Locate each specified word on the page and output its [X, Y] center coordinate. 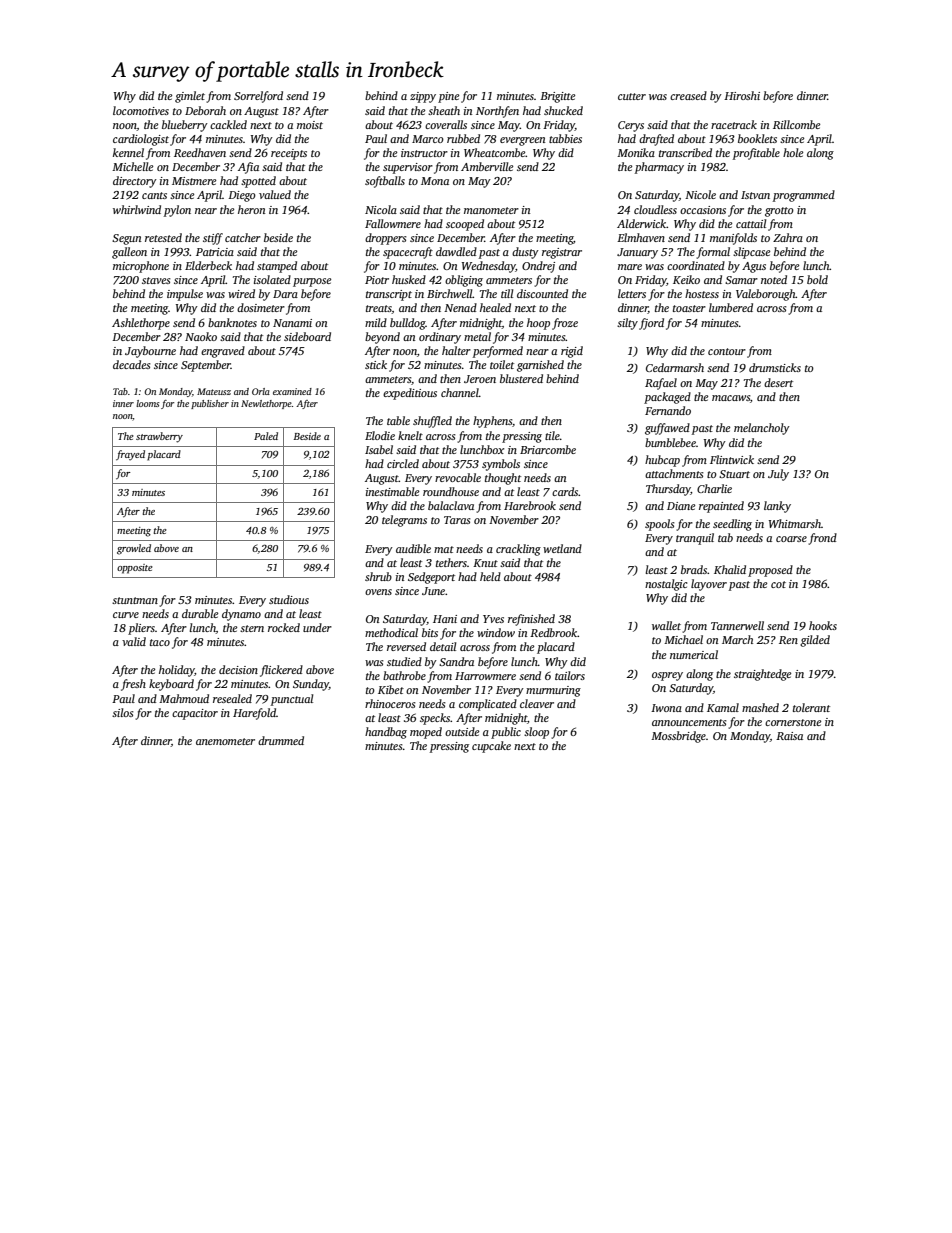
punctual [292, 700]
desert [778, 382]
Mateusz [214, 391]
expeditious [410, 394]
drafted [656, 140]
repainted [721, 507]
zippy [423, 97]
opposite [135, 569]
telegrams [404, 521]
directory [135, 182]
